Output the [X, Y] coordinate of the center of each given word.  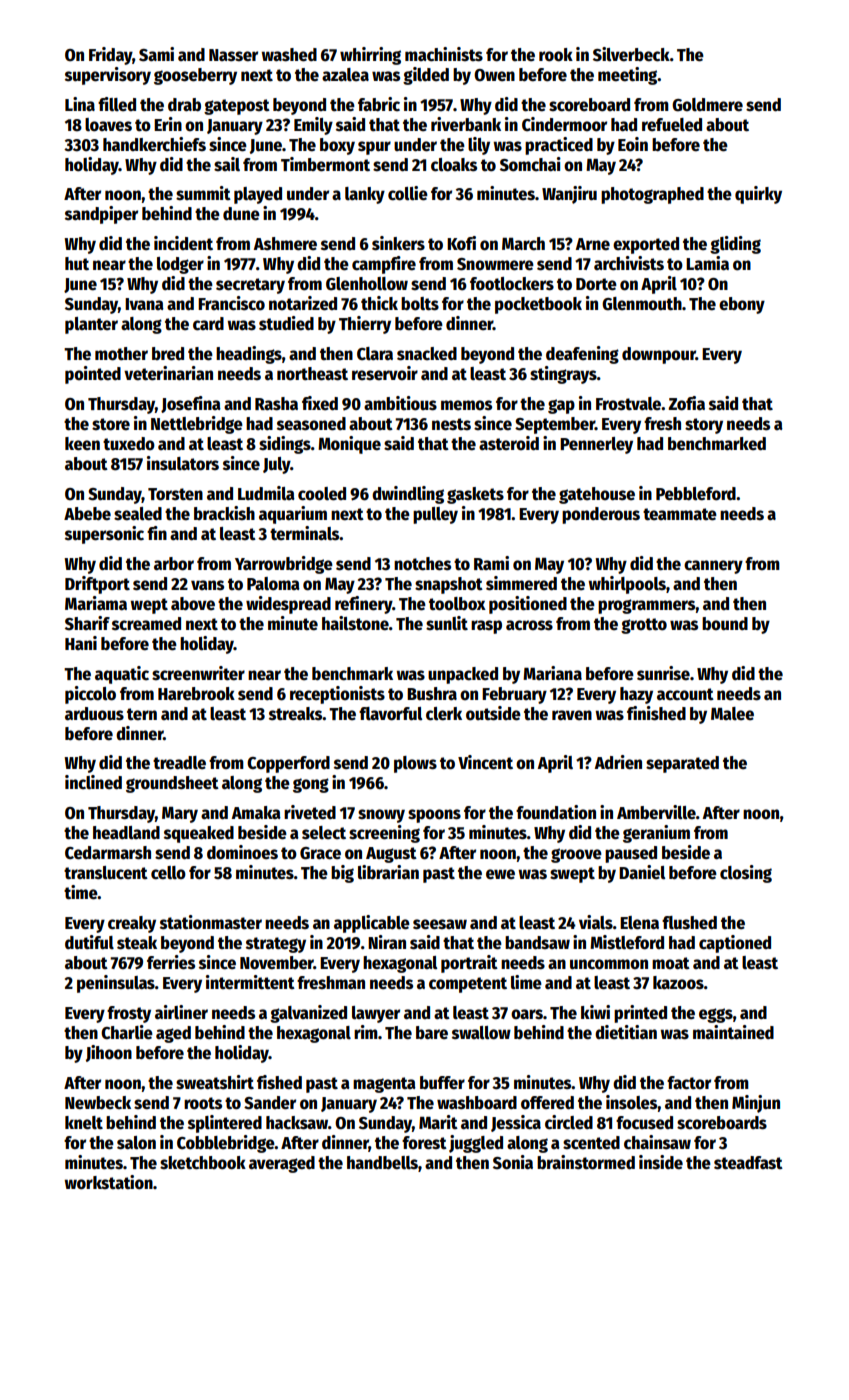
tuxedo [129, 444]
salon [136, 1143]
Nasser [233, 55]
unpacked [463, 675]
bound [725, 624]
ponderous [601, 515]
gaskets [475, 495]
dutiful [89, 942]
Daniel [642, 872]
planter [91, 325]
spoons [434, 816]
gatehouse [597, 495]
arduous [94, 714]
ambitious [400, 403]
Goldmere [707, 105]
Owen [494, 75]
